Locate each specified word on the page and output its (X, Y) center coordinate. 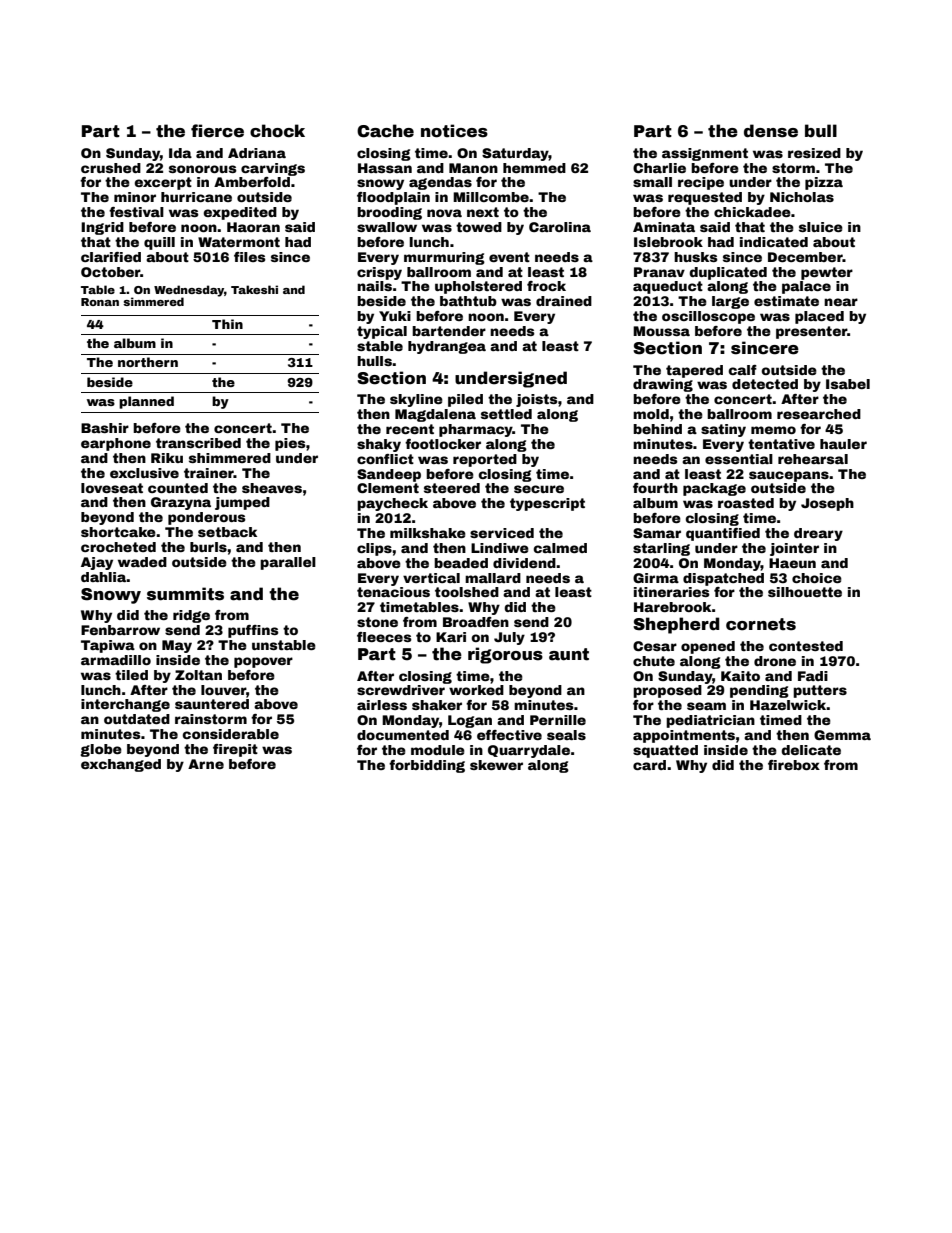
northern (148, 362)
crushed (111, 168)
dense (771, 131)
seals (566, 735)
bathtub (468, 301)
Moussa (661, 331)
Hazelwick (788, 705)
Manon (473, 168)
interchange (125, 705)
